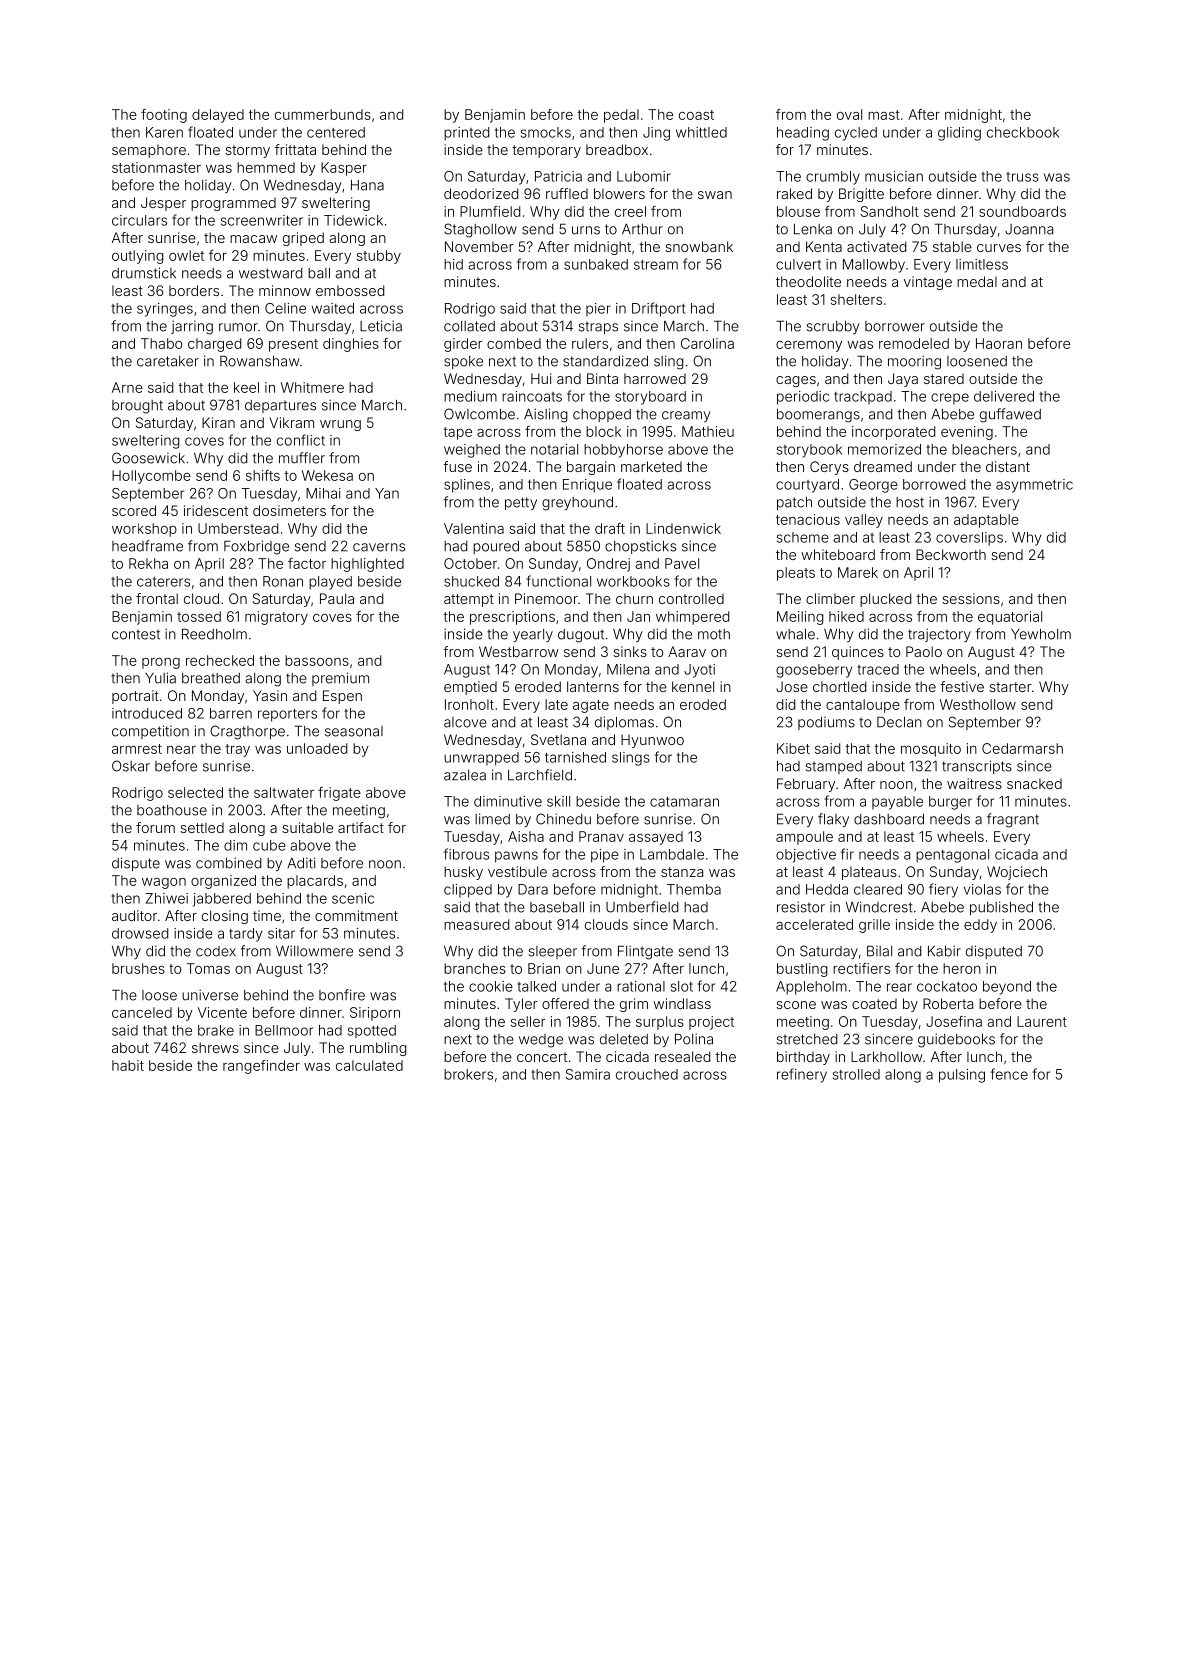  I want to click on rumbling, so click(378, 1049).
